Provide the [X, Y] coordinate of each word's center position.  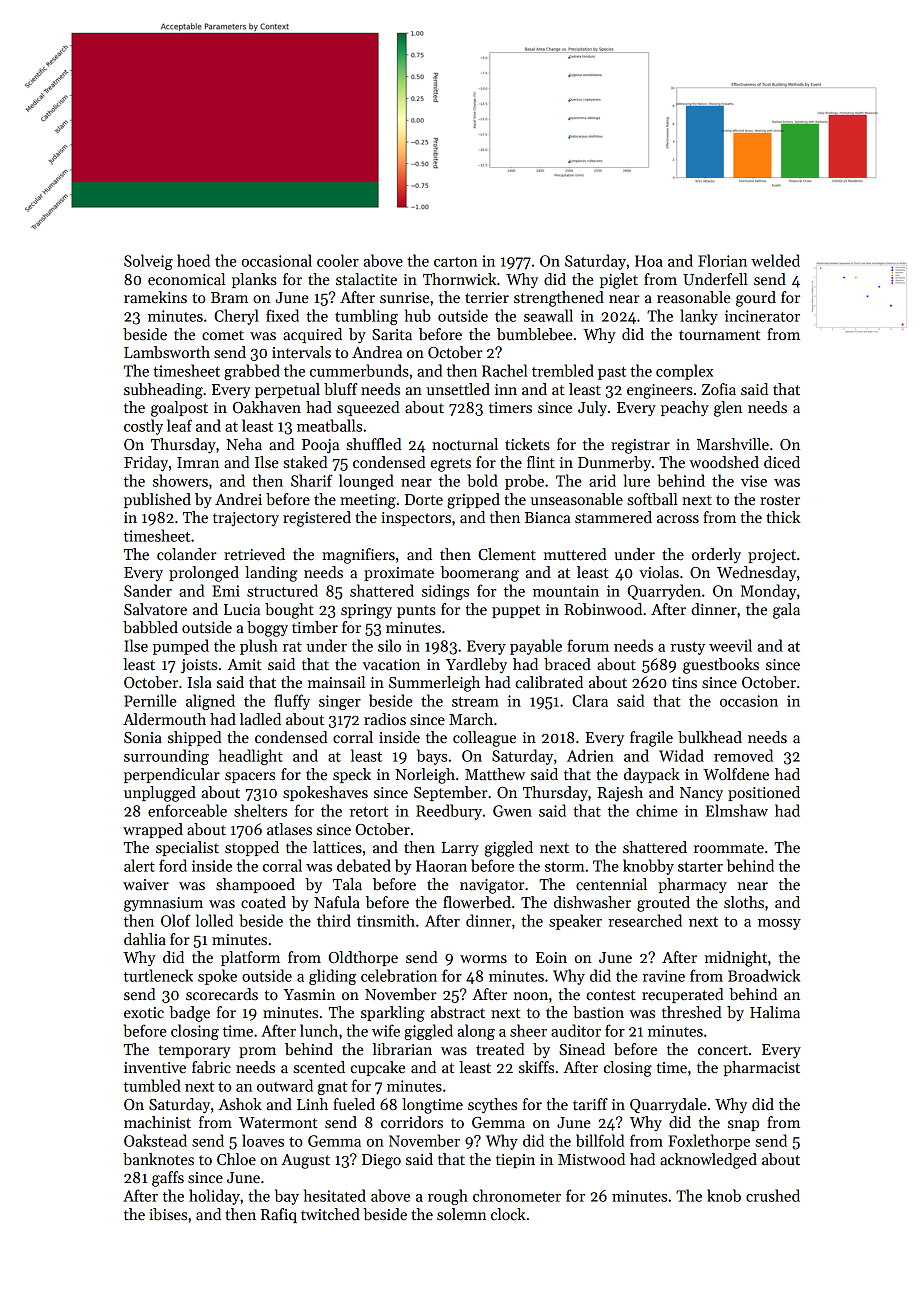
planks [254, 280]
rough [448, 1197]
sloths [744, 902]
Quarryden [664, 592]
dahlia [145, 939]
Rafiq [279, 1215]
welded [775, 260]
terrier [487, 297]
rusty [688, 648]
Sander [148, 590]
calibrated [549, 682]
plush [259, 647]
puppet [516, 611]
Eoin [551, 957]
